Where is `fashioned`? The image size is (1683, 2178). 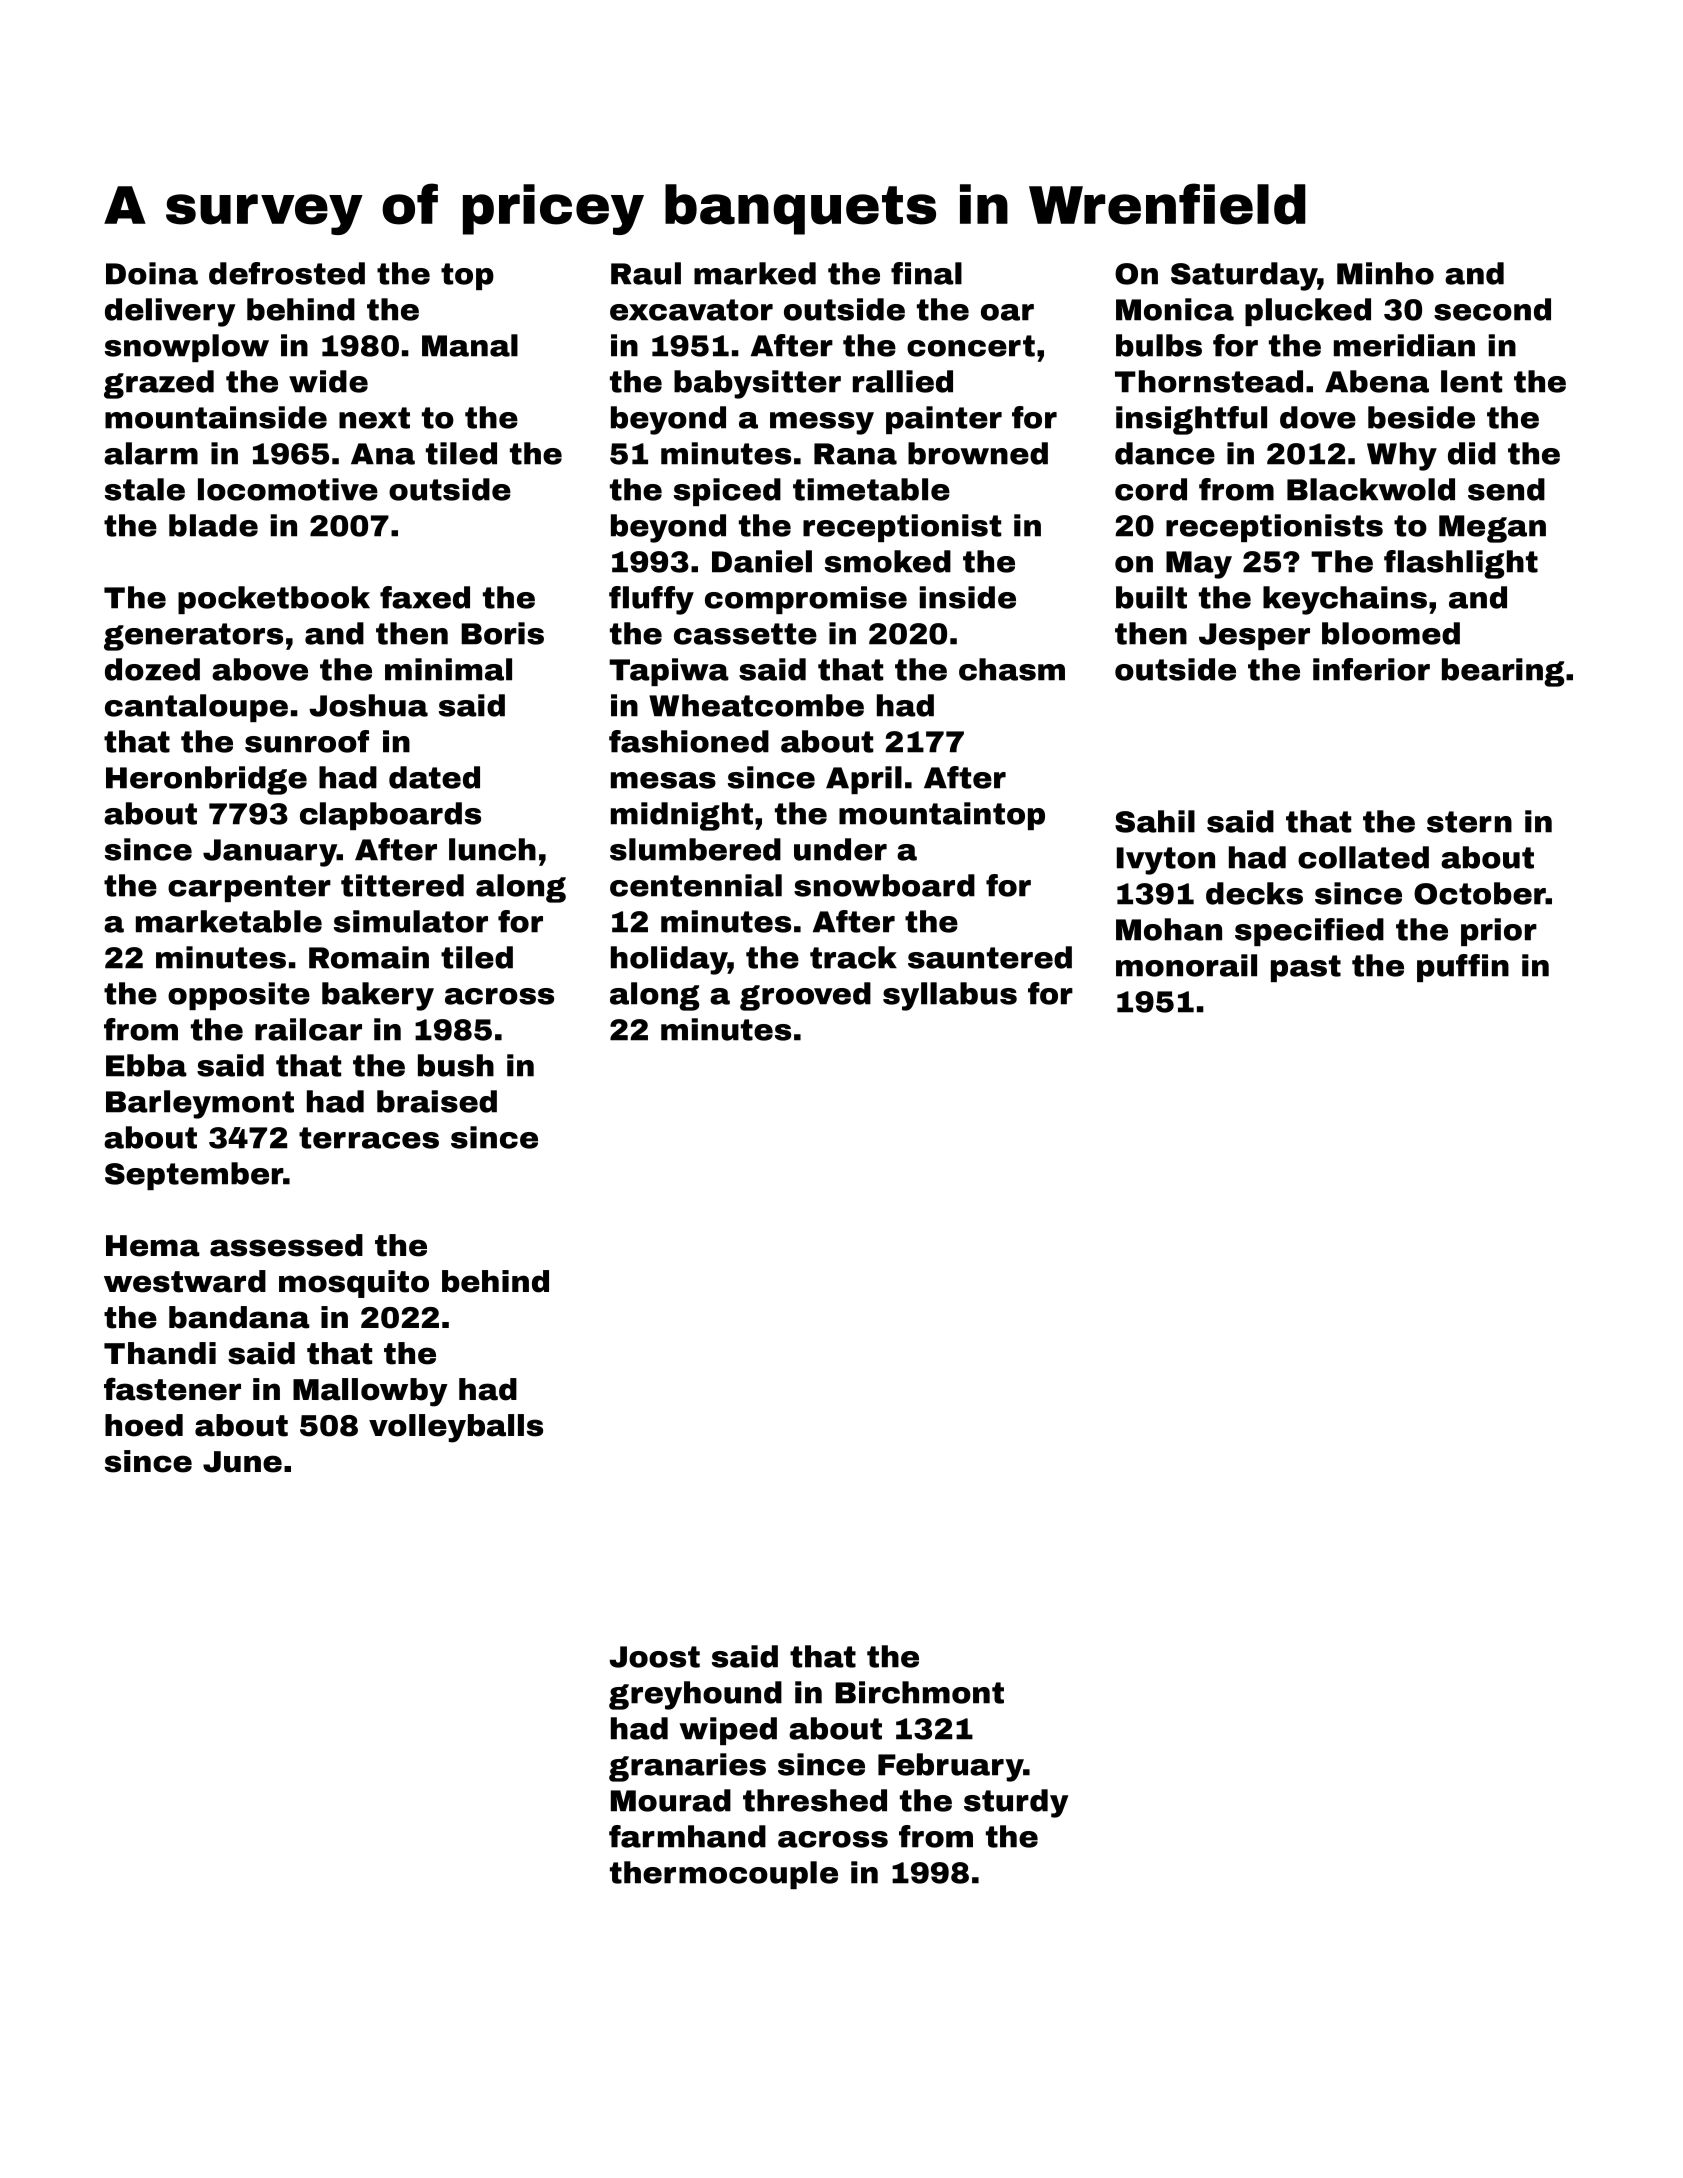 fashioned is located at coordinates (689, 741).
